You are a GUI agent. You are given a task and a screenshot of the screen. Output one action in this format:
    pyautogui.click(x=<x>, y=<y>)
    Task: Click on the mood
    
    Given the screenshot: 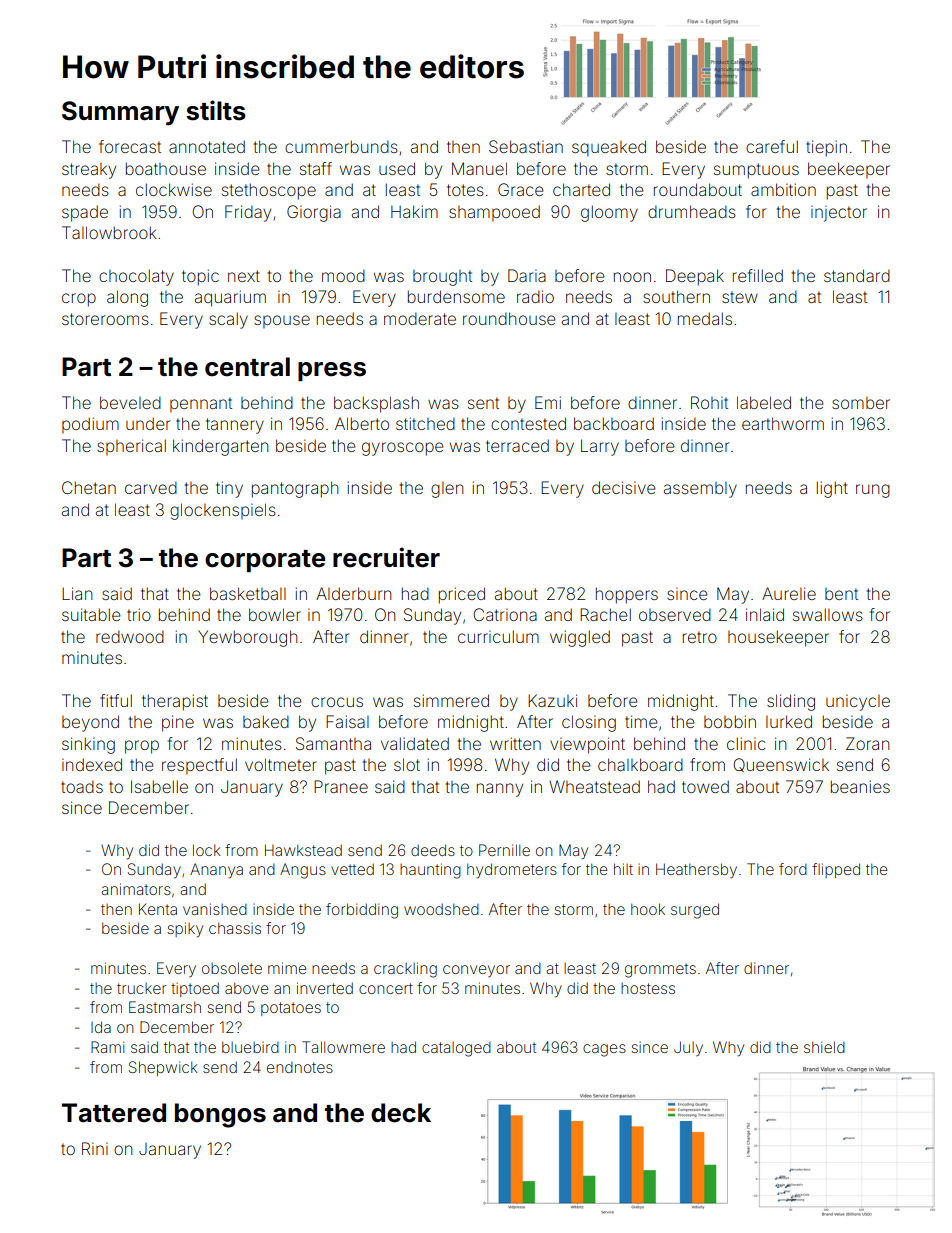 What is the action you would take?
    pyautogui.click(x=343, y=276)
